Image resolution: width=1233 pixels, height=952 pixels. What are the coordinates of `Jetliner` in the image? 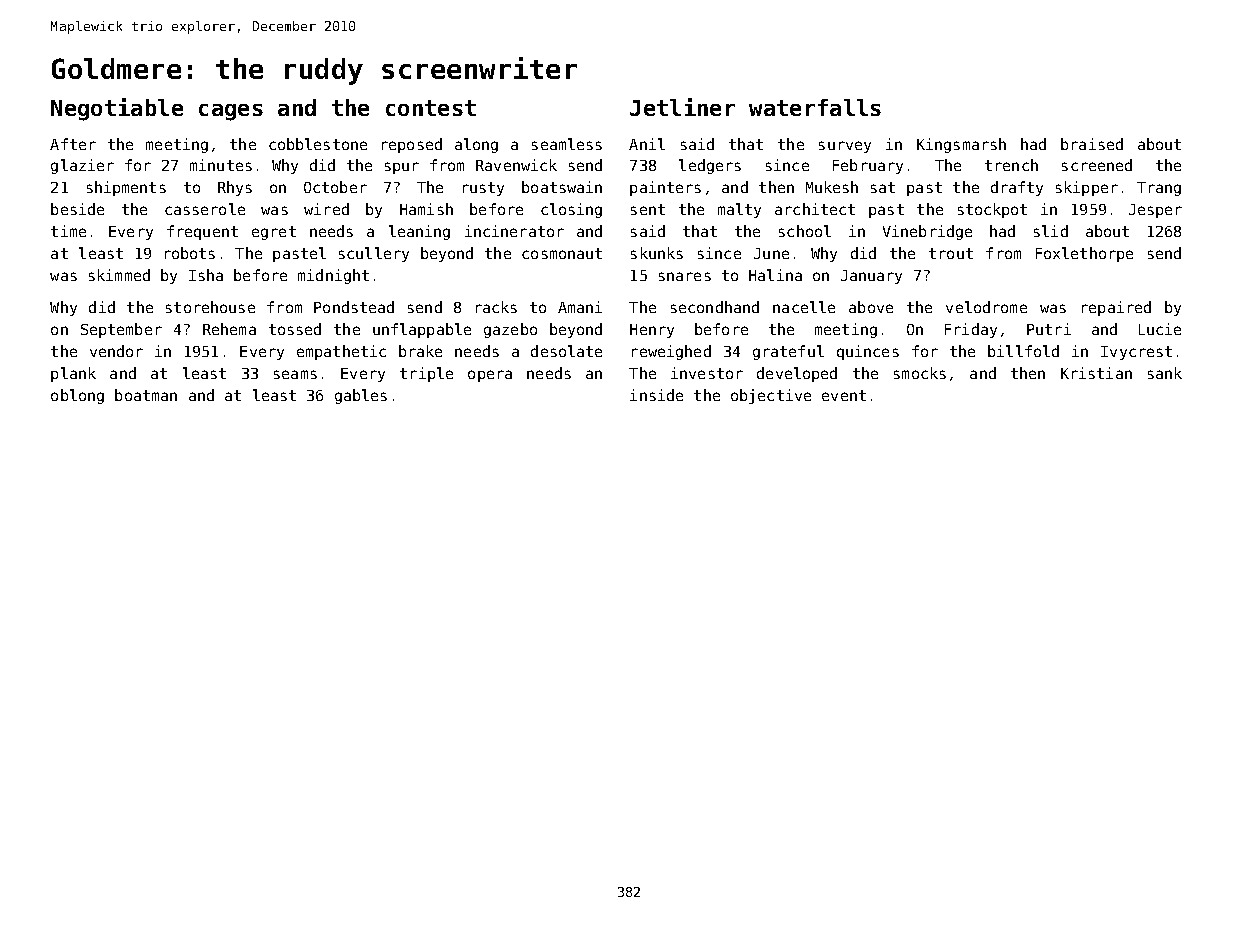 It's located at (682, 107).
